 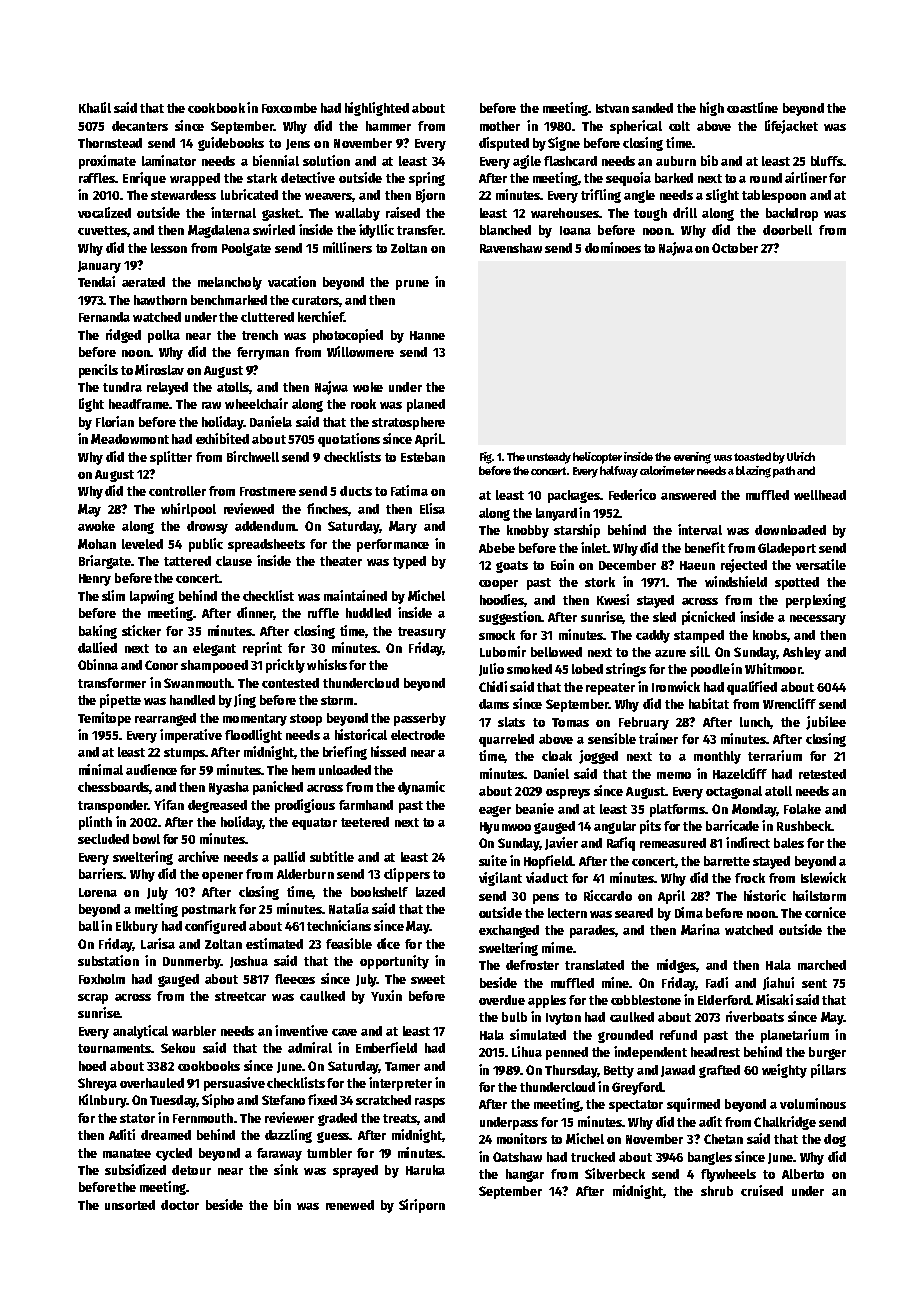 I want to click on cobblestone, so click(x=646, y=1000).
